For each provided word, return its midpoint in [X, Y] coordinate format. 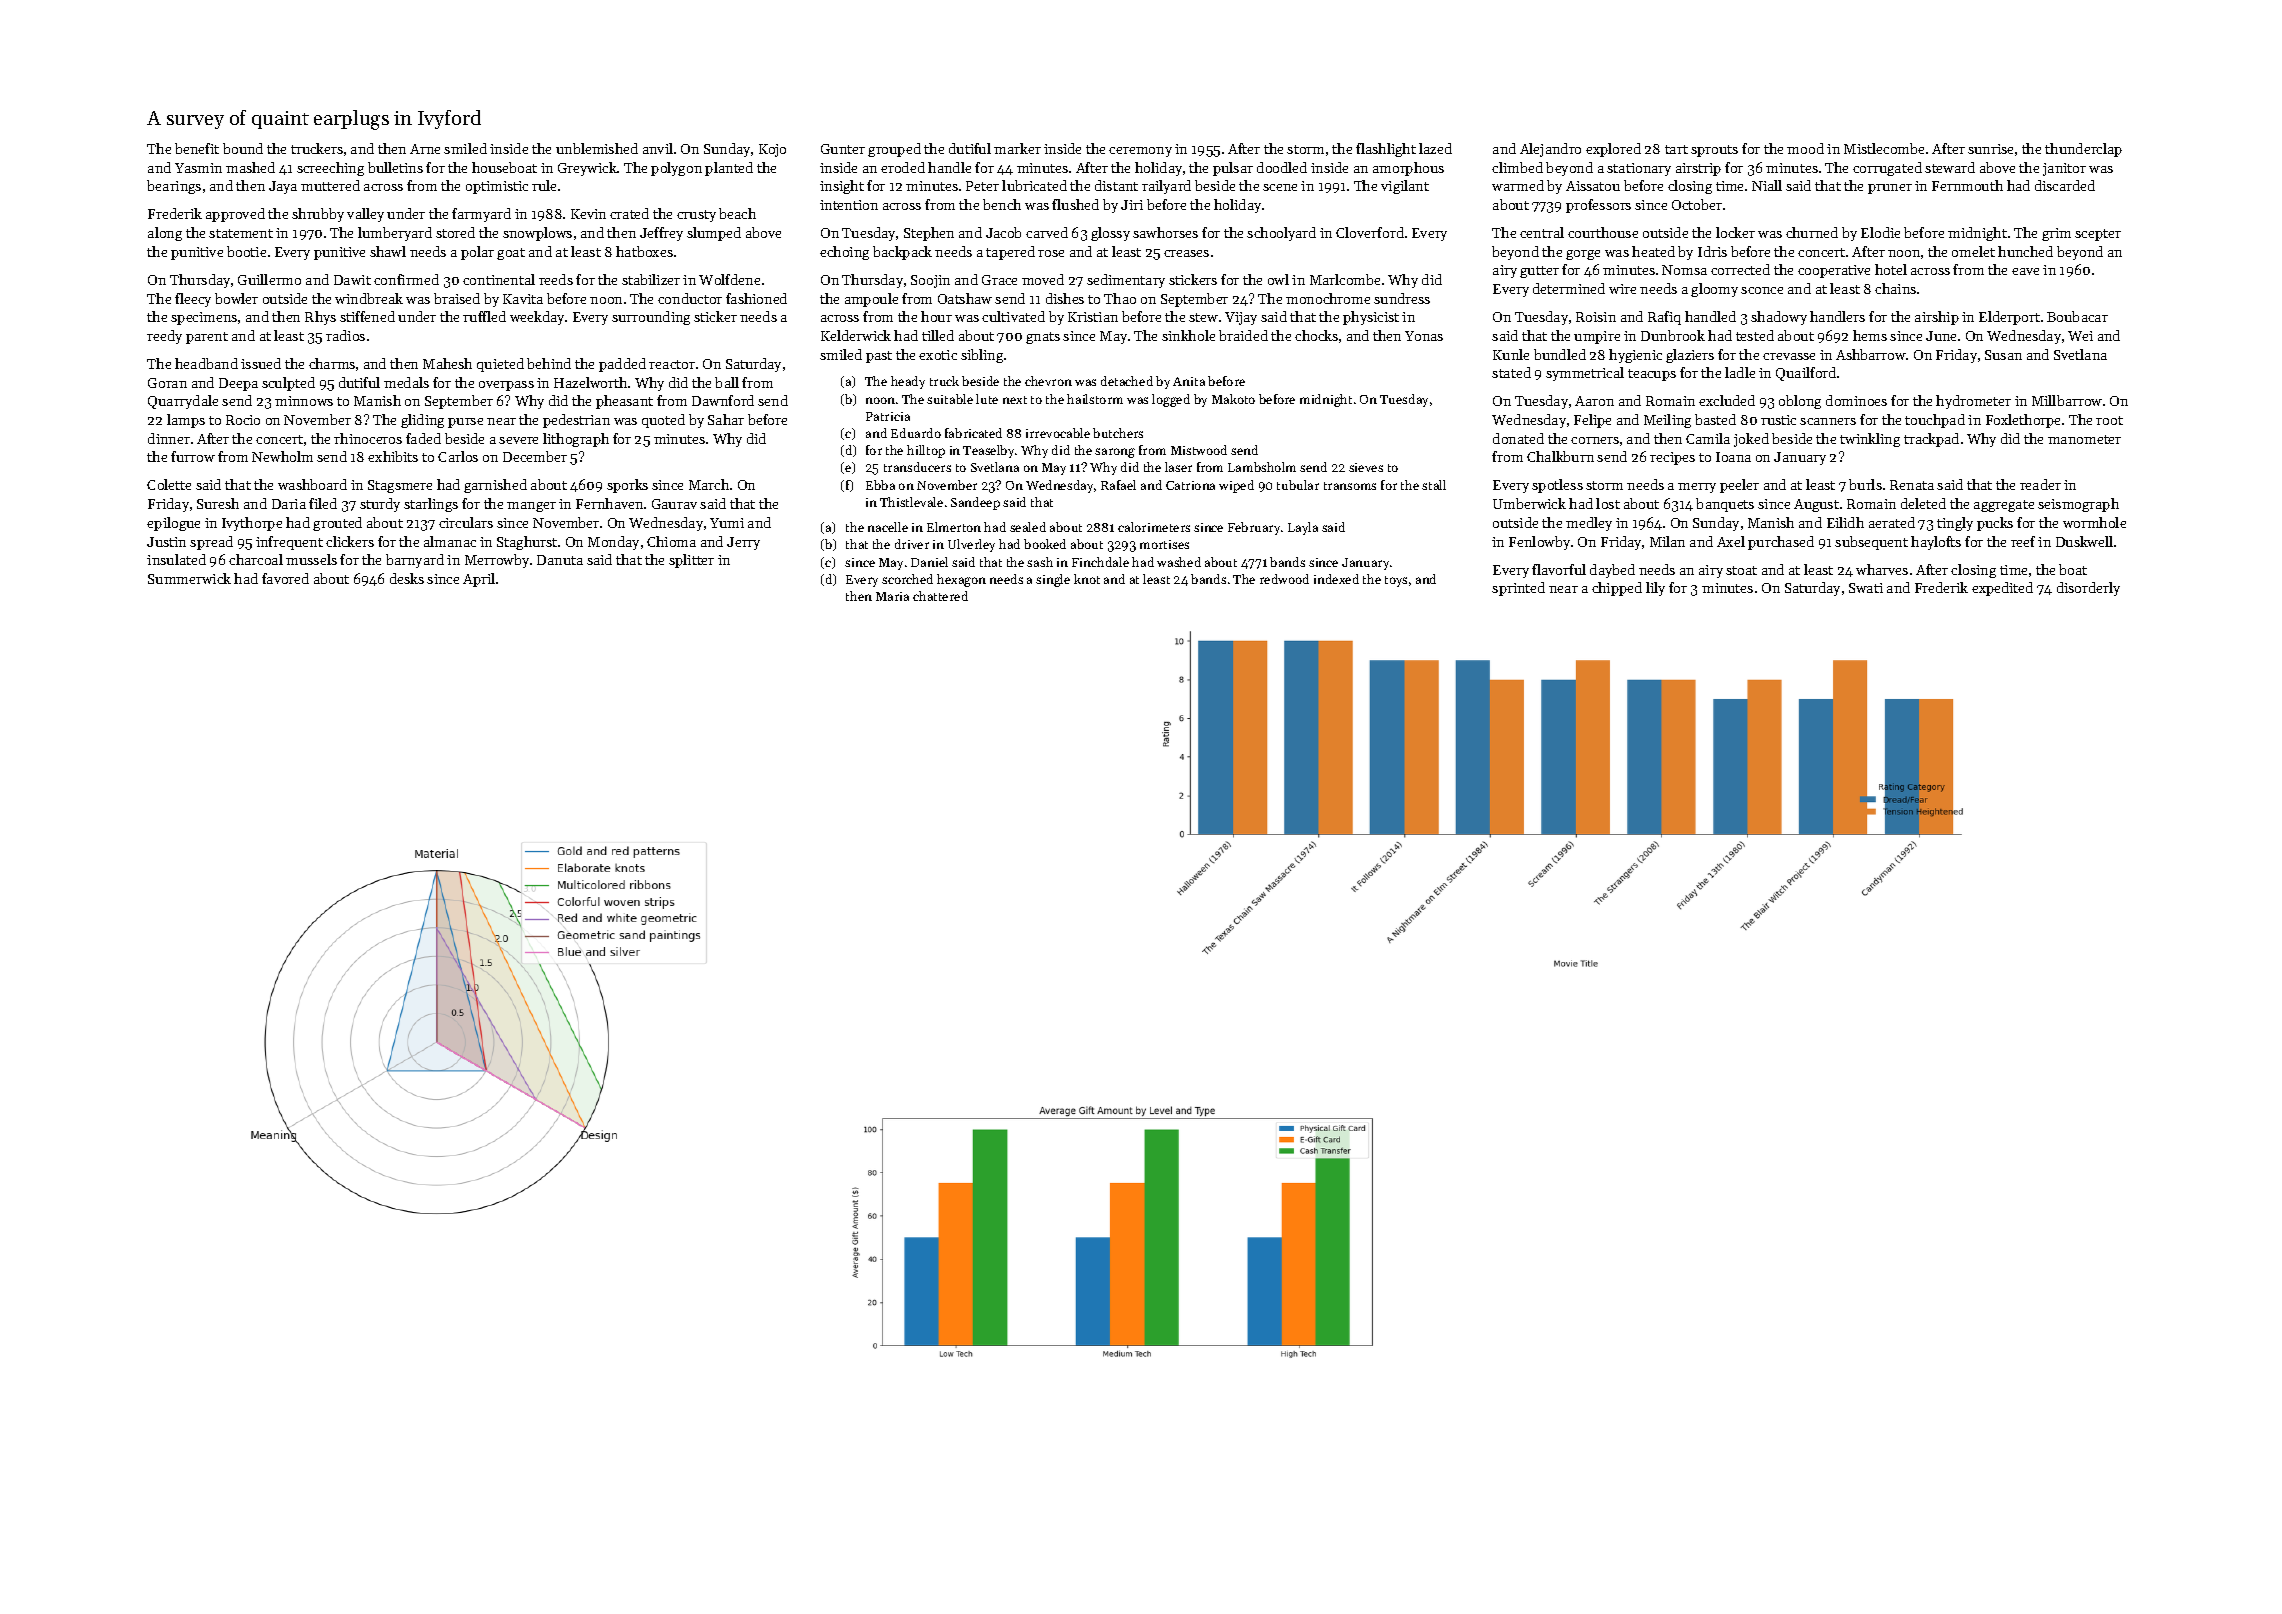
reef [2023, 541]
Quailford [1806, 374]
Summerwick [189, 578]
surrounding [651, 318]
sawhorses [1165, 232]
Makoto [1233, 399]
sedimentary [1126, 281]
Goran [167, 383]
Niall [1767, 185]
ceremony [1140, 152]
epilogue [173, 524]
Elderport [2009, 318]
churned [1812, 232]
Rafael [1118, 485]
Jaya [283, 187]
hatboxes [644, 251]
